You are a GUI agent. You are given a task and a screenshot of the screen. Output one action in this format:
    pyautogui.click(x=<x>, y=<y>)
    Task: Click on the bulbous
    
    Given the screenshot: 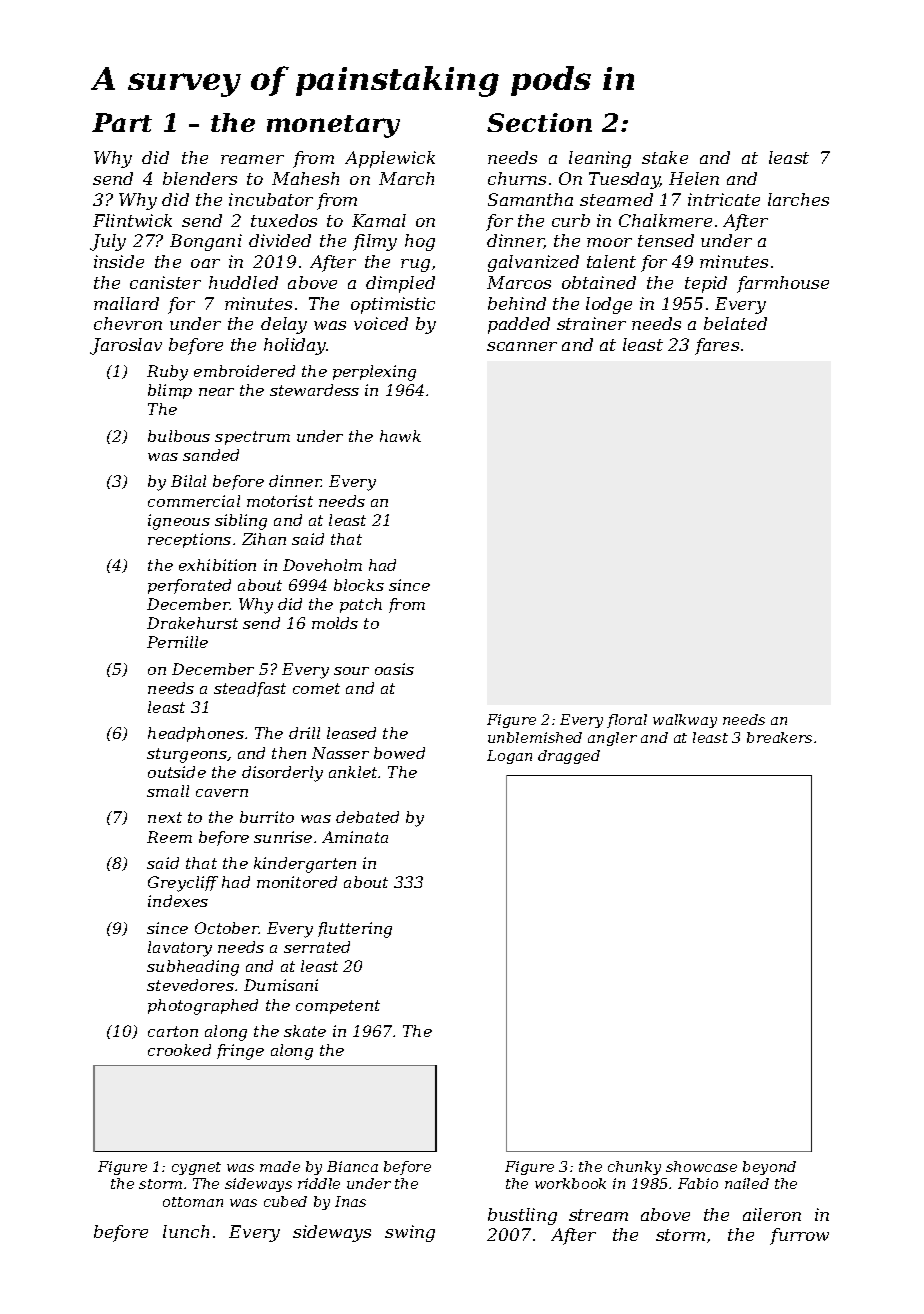 What is the action you would take?
    pyautogui.click(x=179, y=436)
